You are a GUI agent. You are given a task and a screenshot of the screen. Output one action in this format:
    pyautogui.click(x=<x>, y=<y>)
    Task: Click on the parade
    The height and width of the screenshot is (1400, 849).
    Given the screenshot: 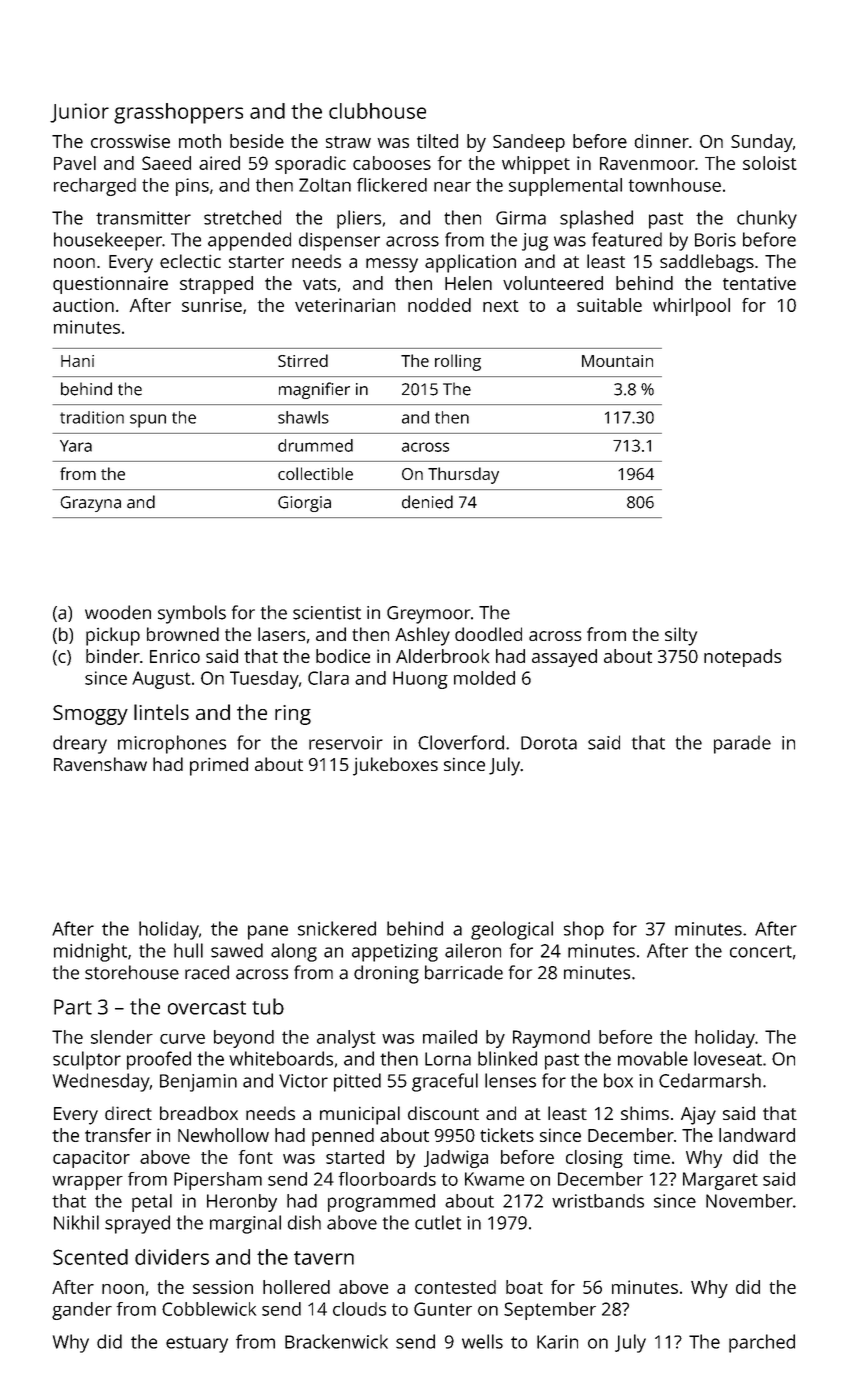 What is the action you would take?
    pyautogui.click(x=742, y=744)
